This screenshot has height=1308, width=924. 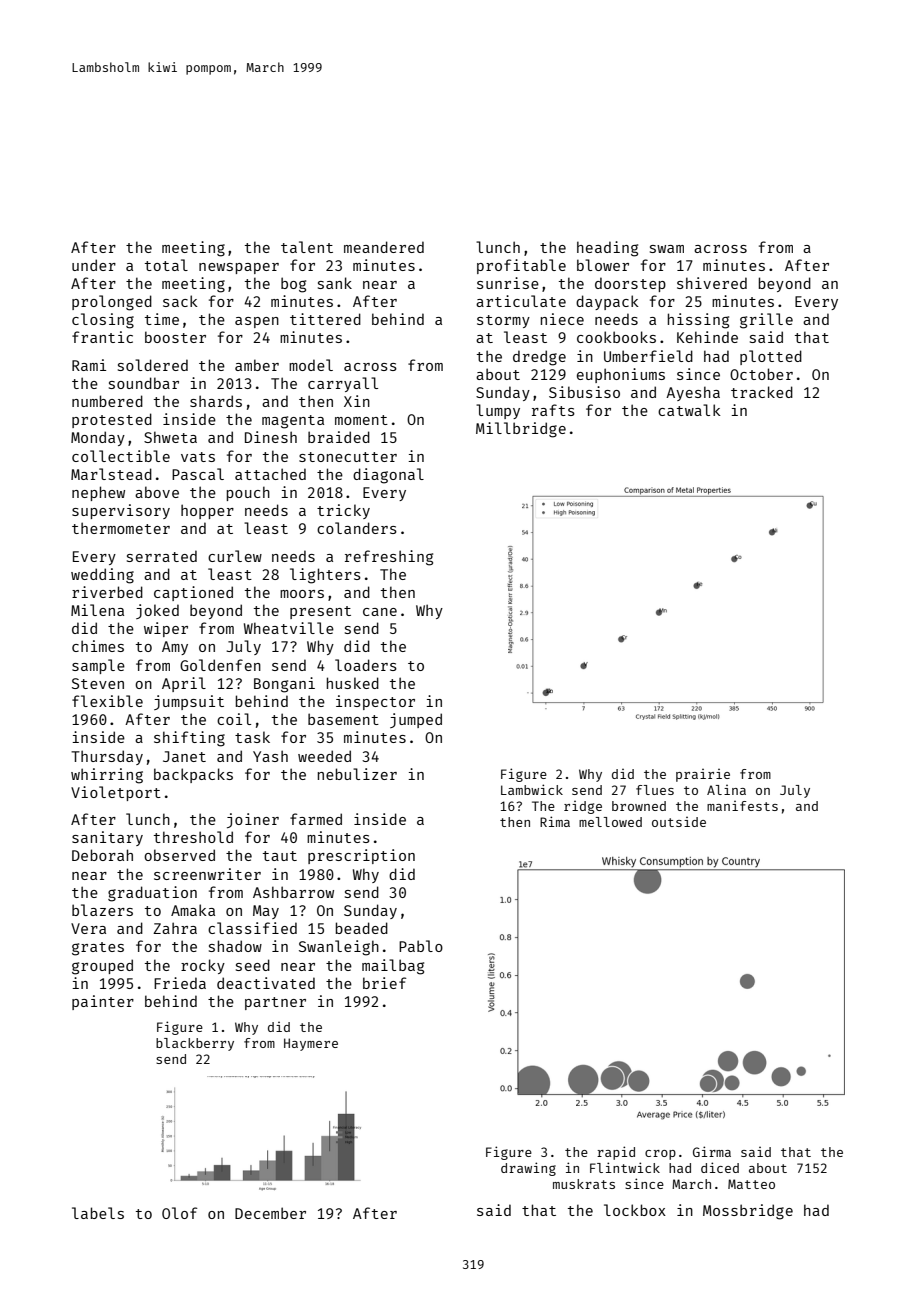 What do you see at coordinates (751, 1184) in the screenshot?
I see `Matteo` at bounding box center [751, 1184].
